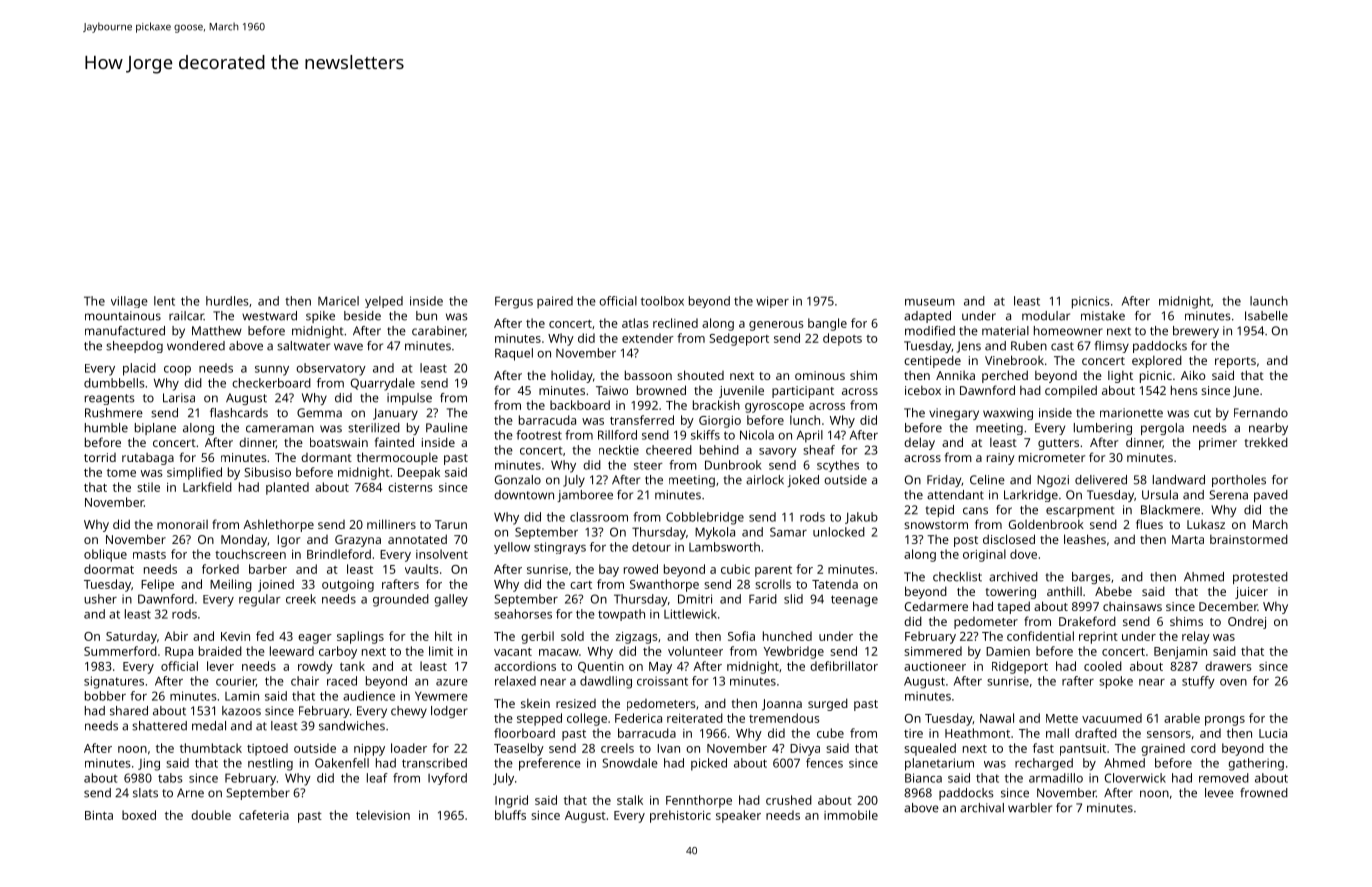 This screenshot has width=1372, height=887. What do you see at coordinates (787, 636) in the screenshot?
I see `hunched` at bounding box center [787, 636].
